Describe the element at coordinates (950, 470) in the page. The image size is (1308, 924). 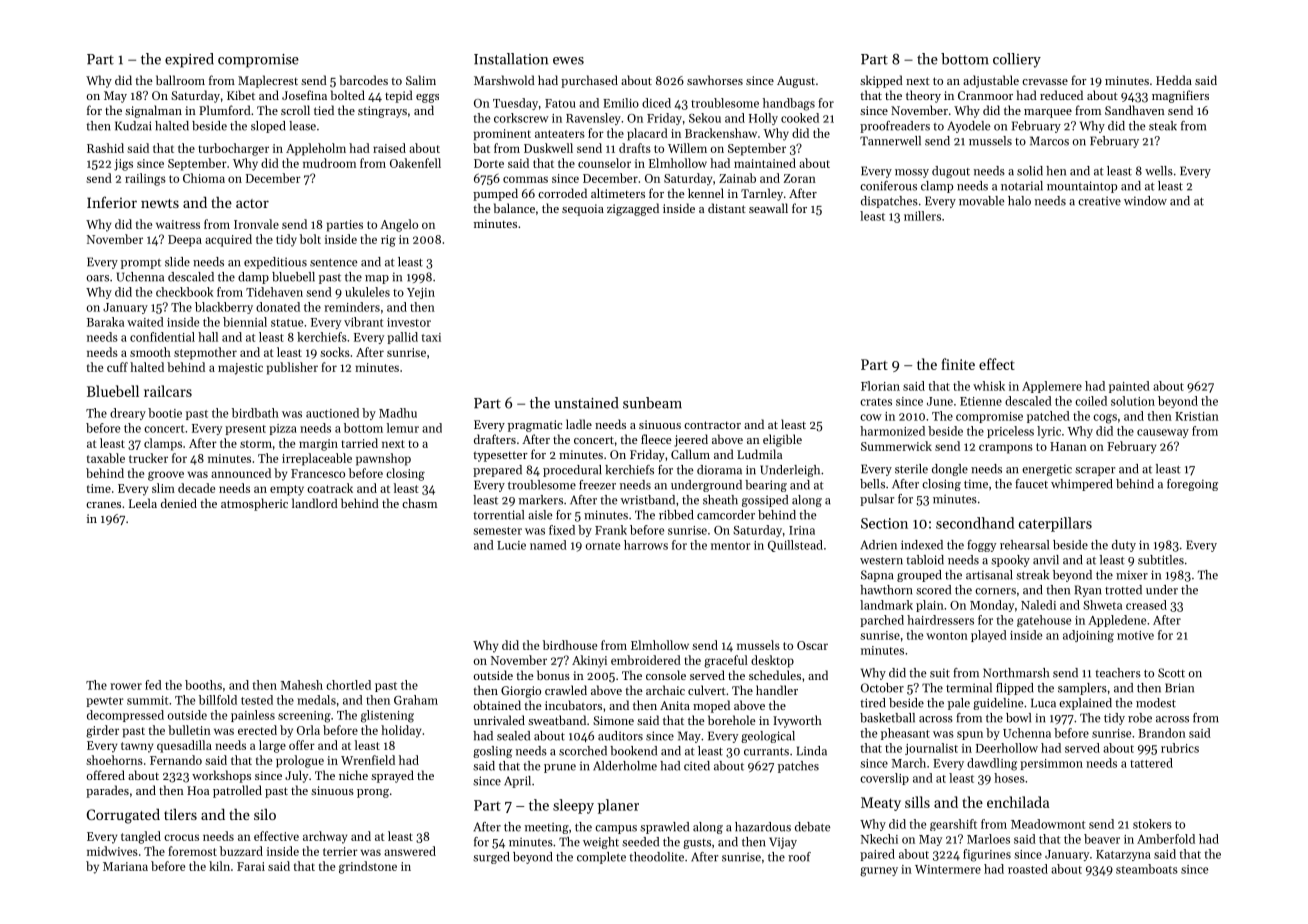
I see `dongle` at that location.
